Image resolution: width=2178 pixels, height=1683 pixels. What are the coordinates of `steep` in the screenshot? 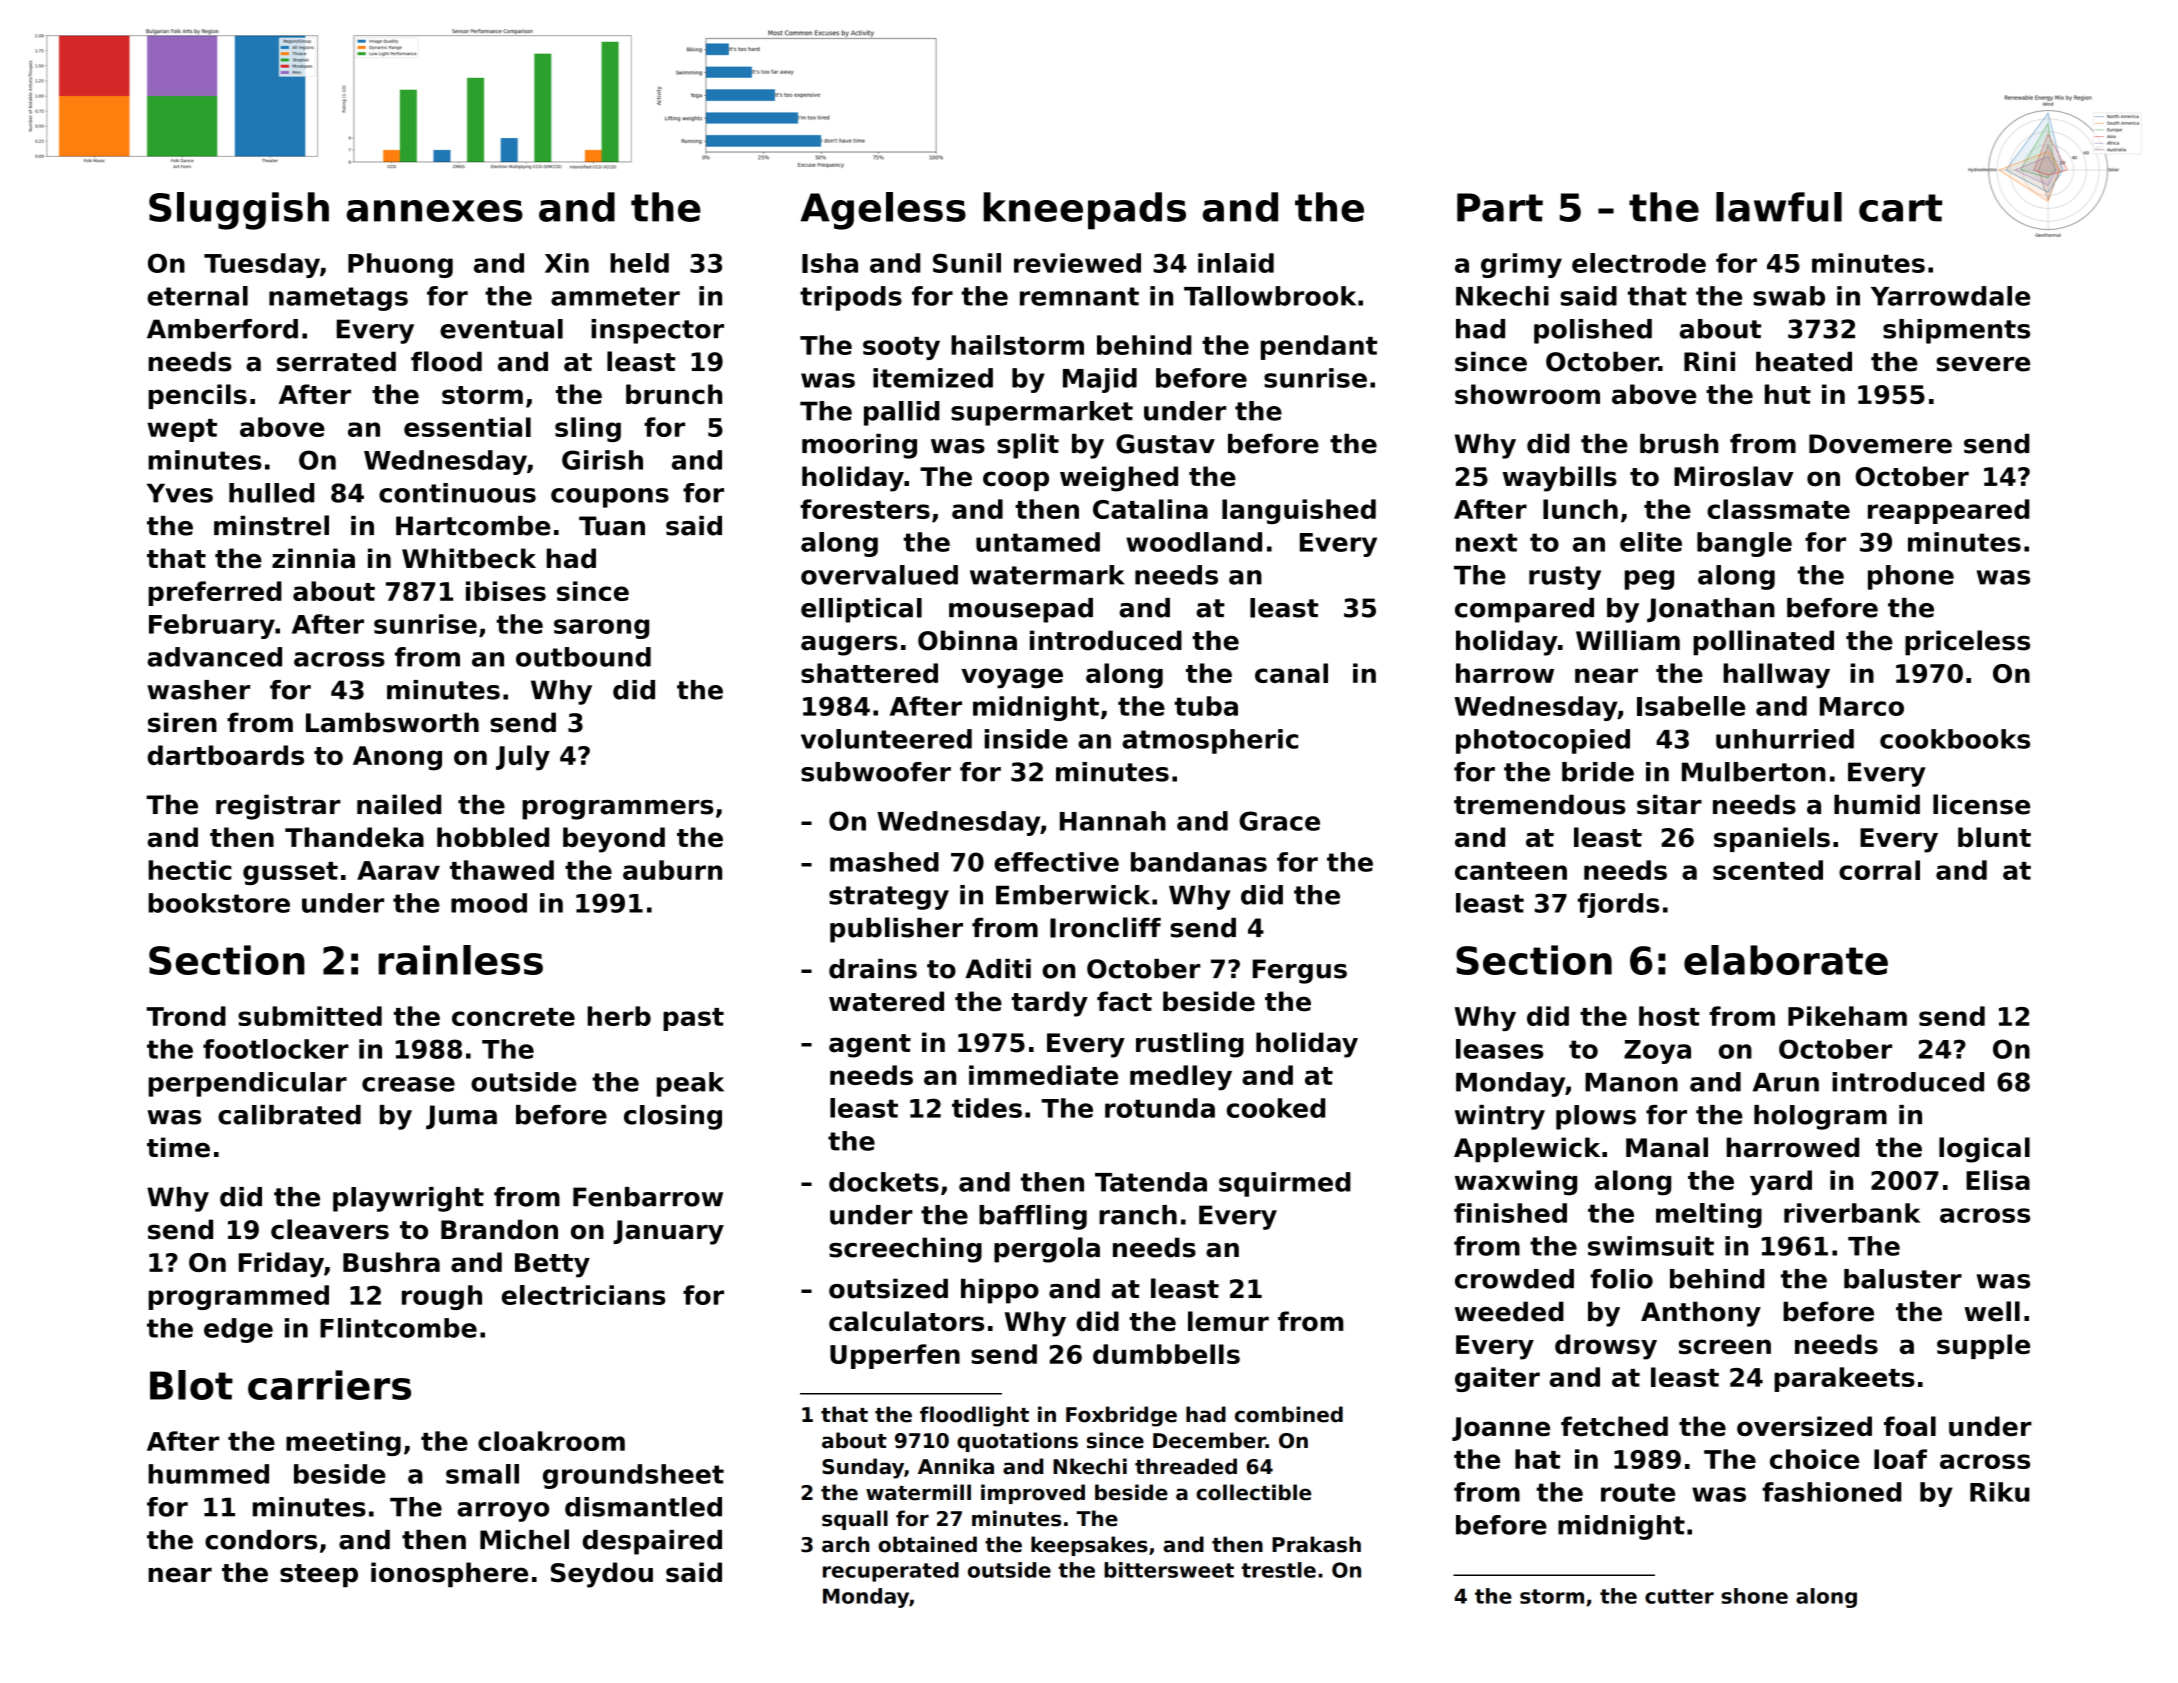 It's located at (319, 1575).
